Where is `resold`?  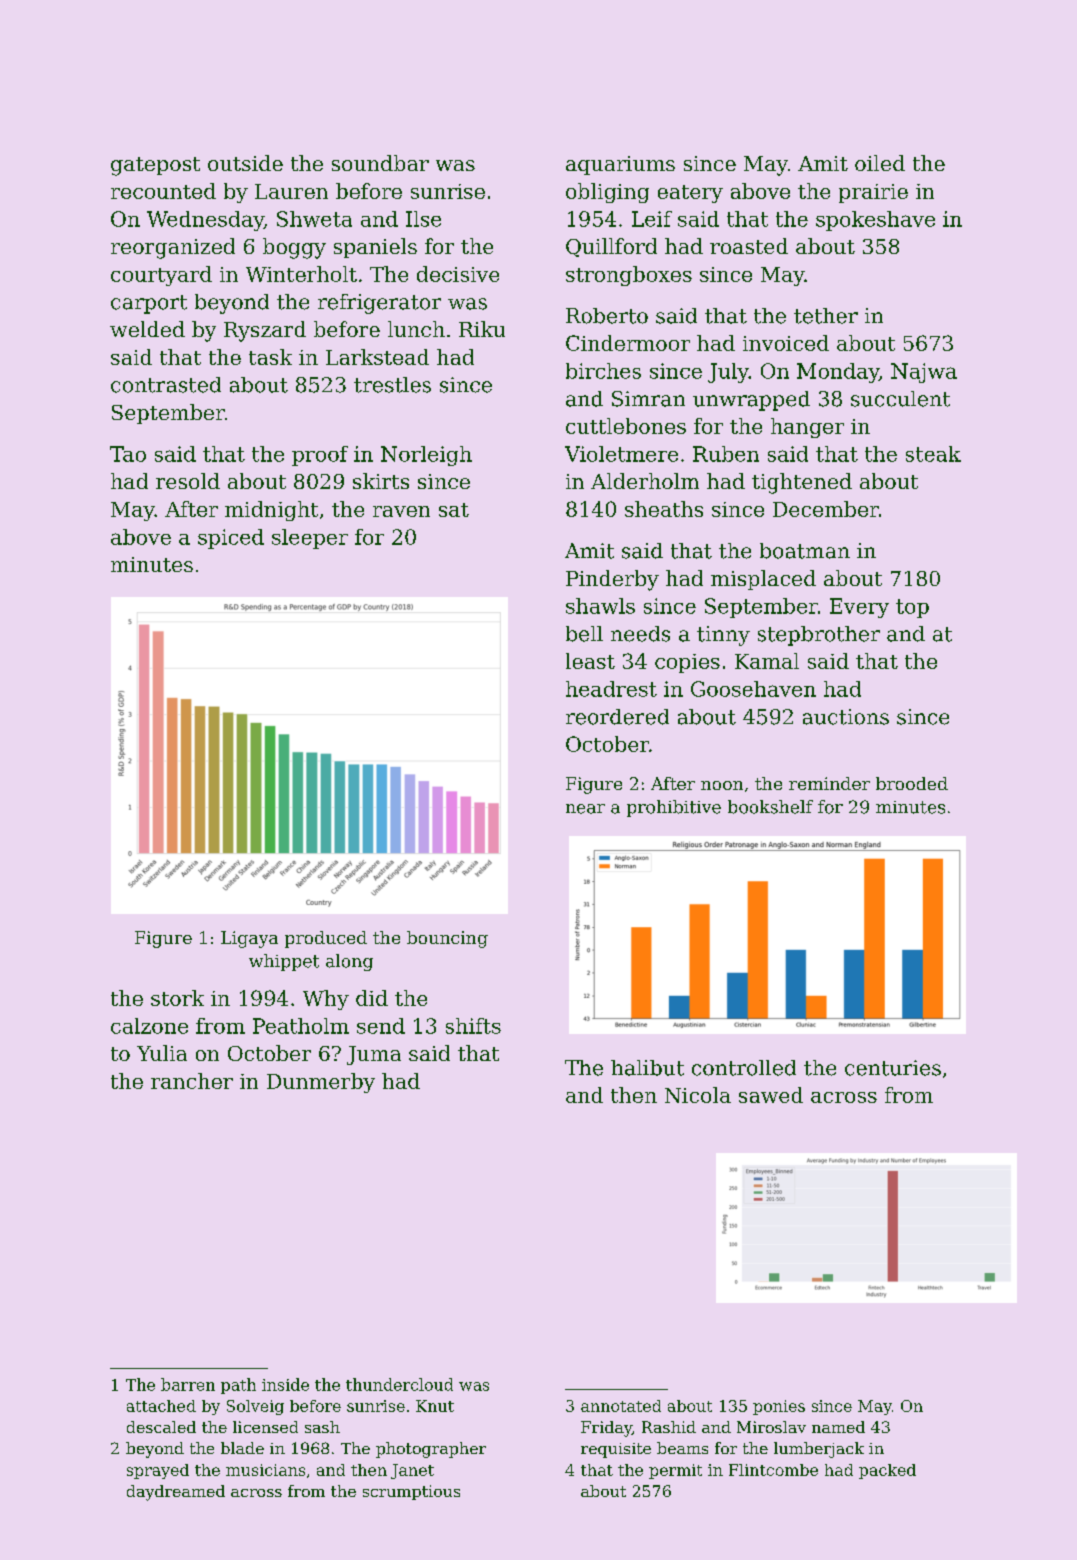 resold is located at coordinates (188, 481).
